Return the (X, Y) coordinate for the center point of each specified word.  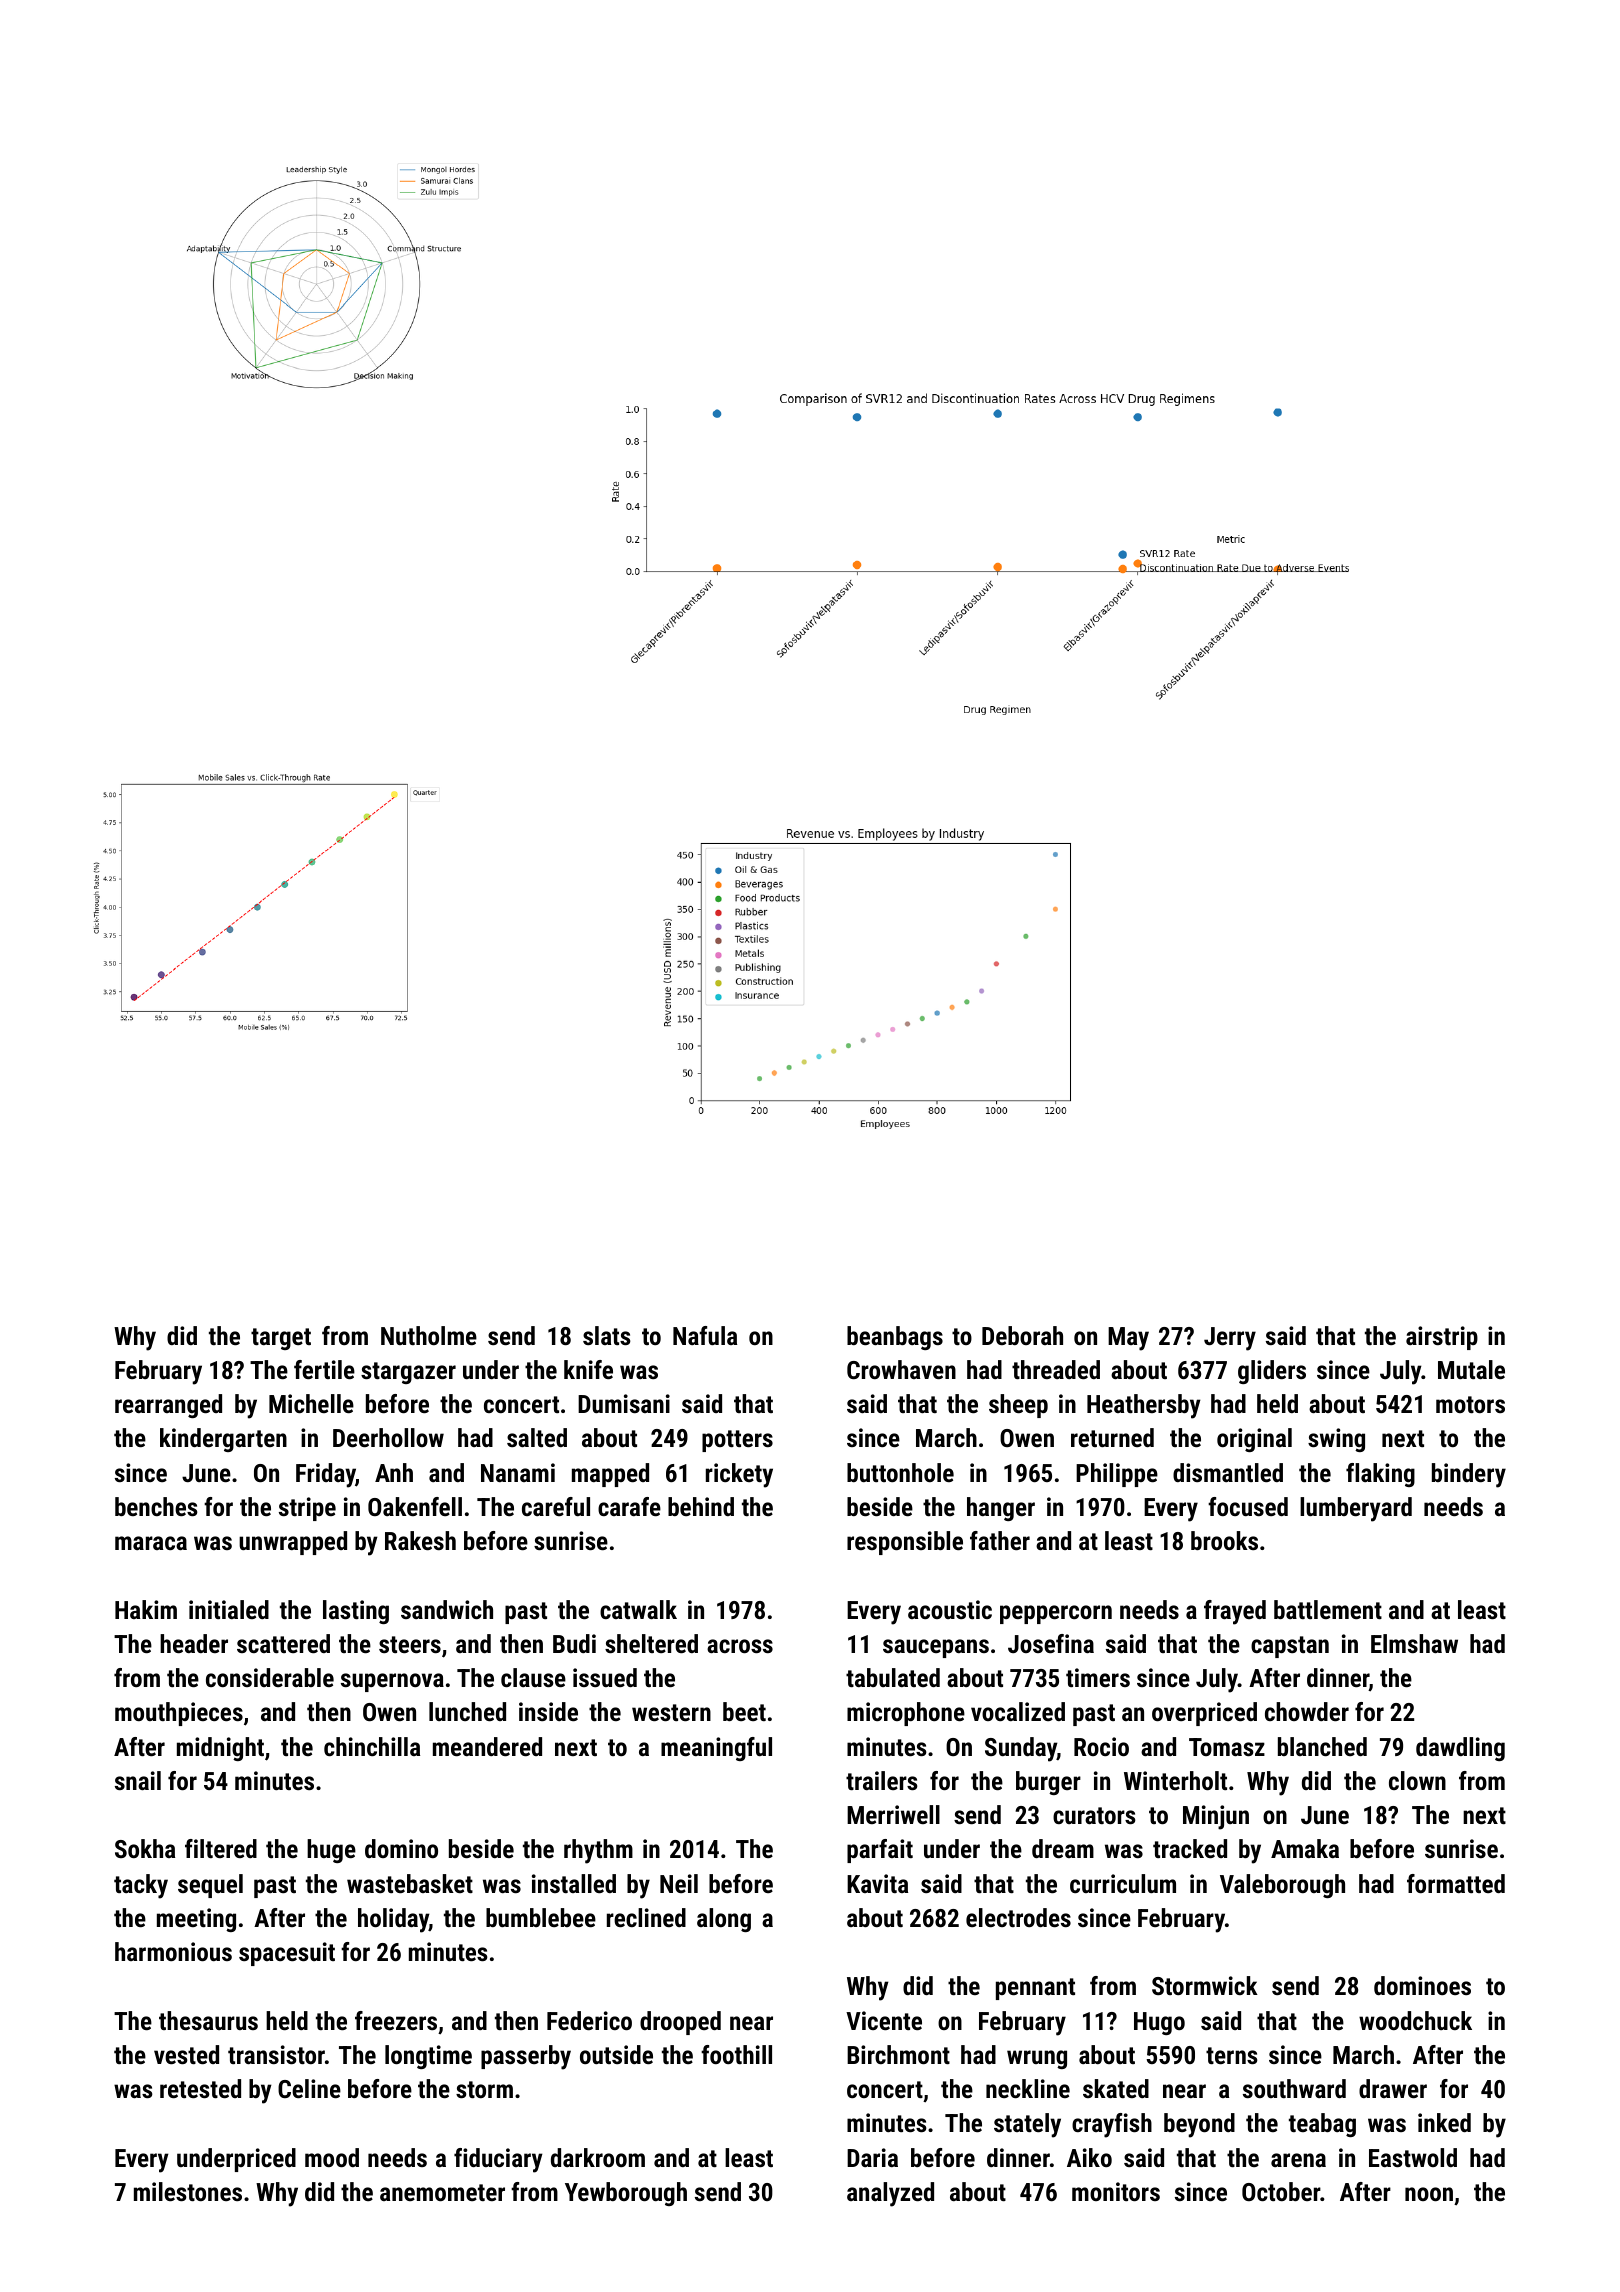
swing (1336, 1440)
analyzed (890, 2194)
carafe (629, 1506)
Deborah (1022, 1335)
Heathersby (1144, 1406)
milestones (188, 2191)
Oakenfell (415, 1506)
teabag (1322, 2125)
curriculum (1123, 1883)
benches (156, 1506)
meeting (196, 1920)
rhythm (598, 1851)
